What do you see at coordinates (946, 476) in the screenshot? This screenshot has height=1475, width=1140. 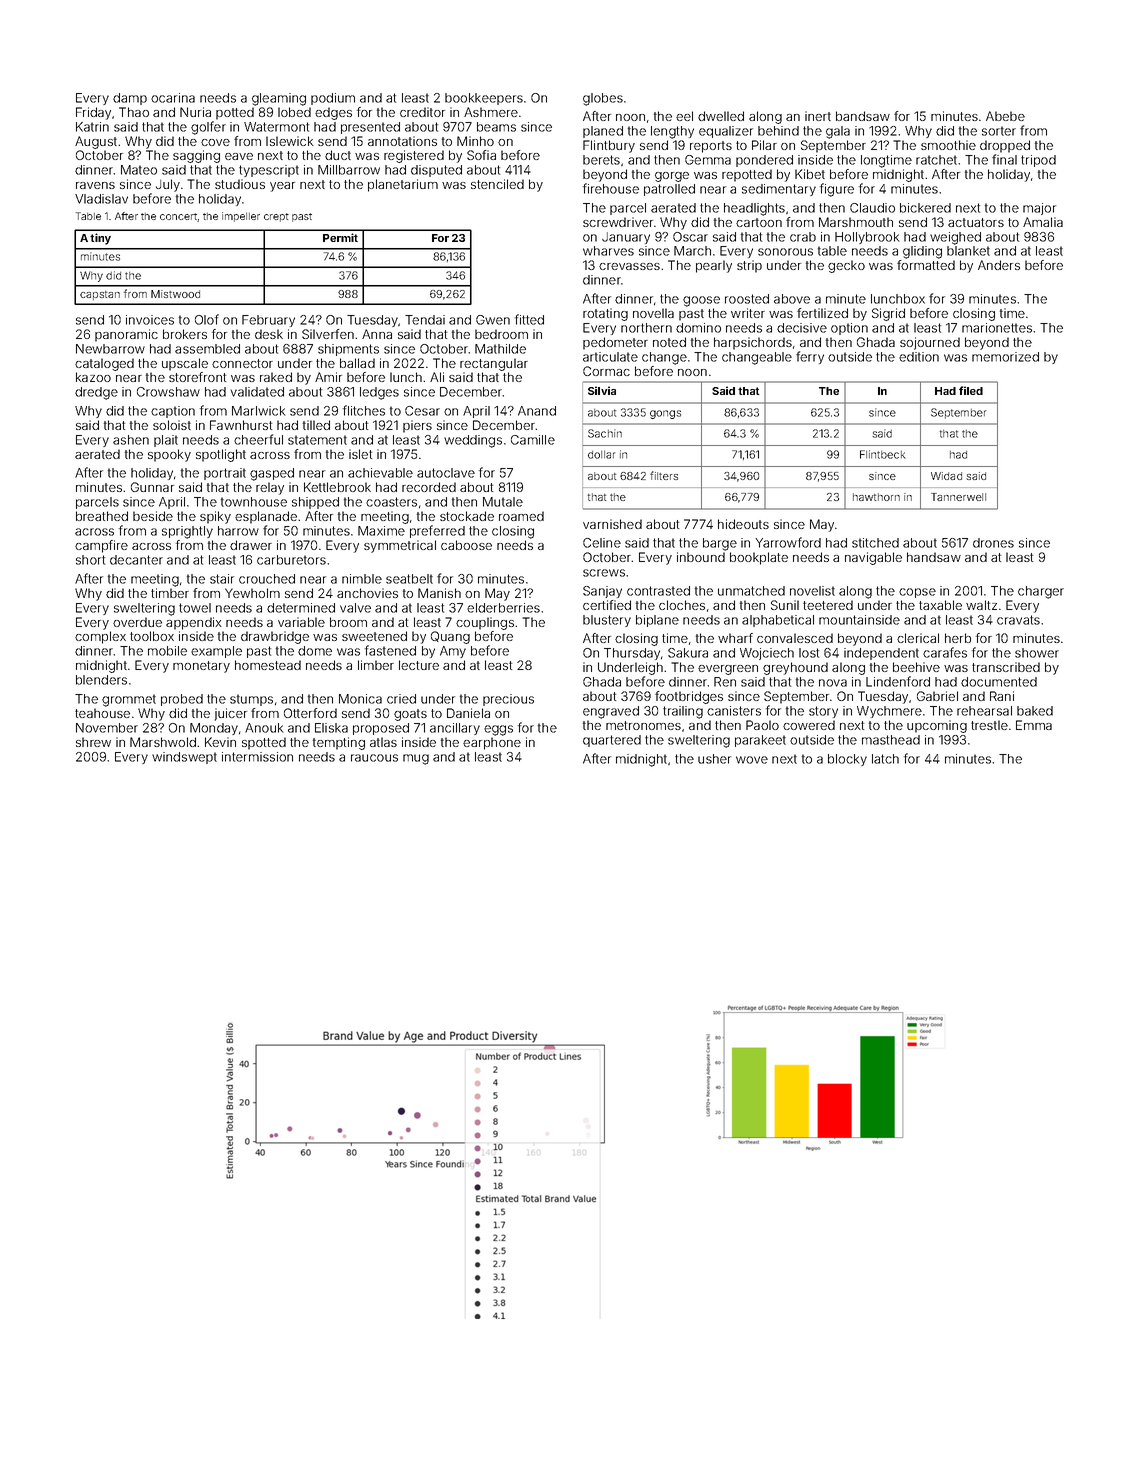 I see `Widad` at bounding box center [946, 476].
